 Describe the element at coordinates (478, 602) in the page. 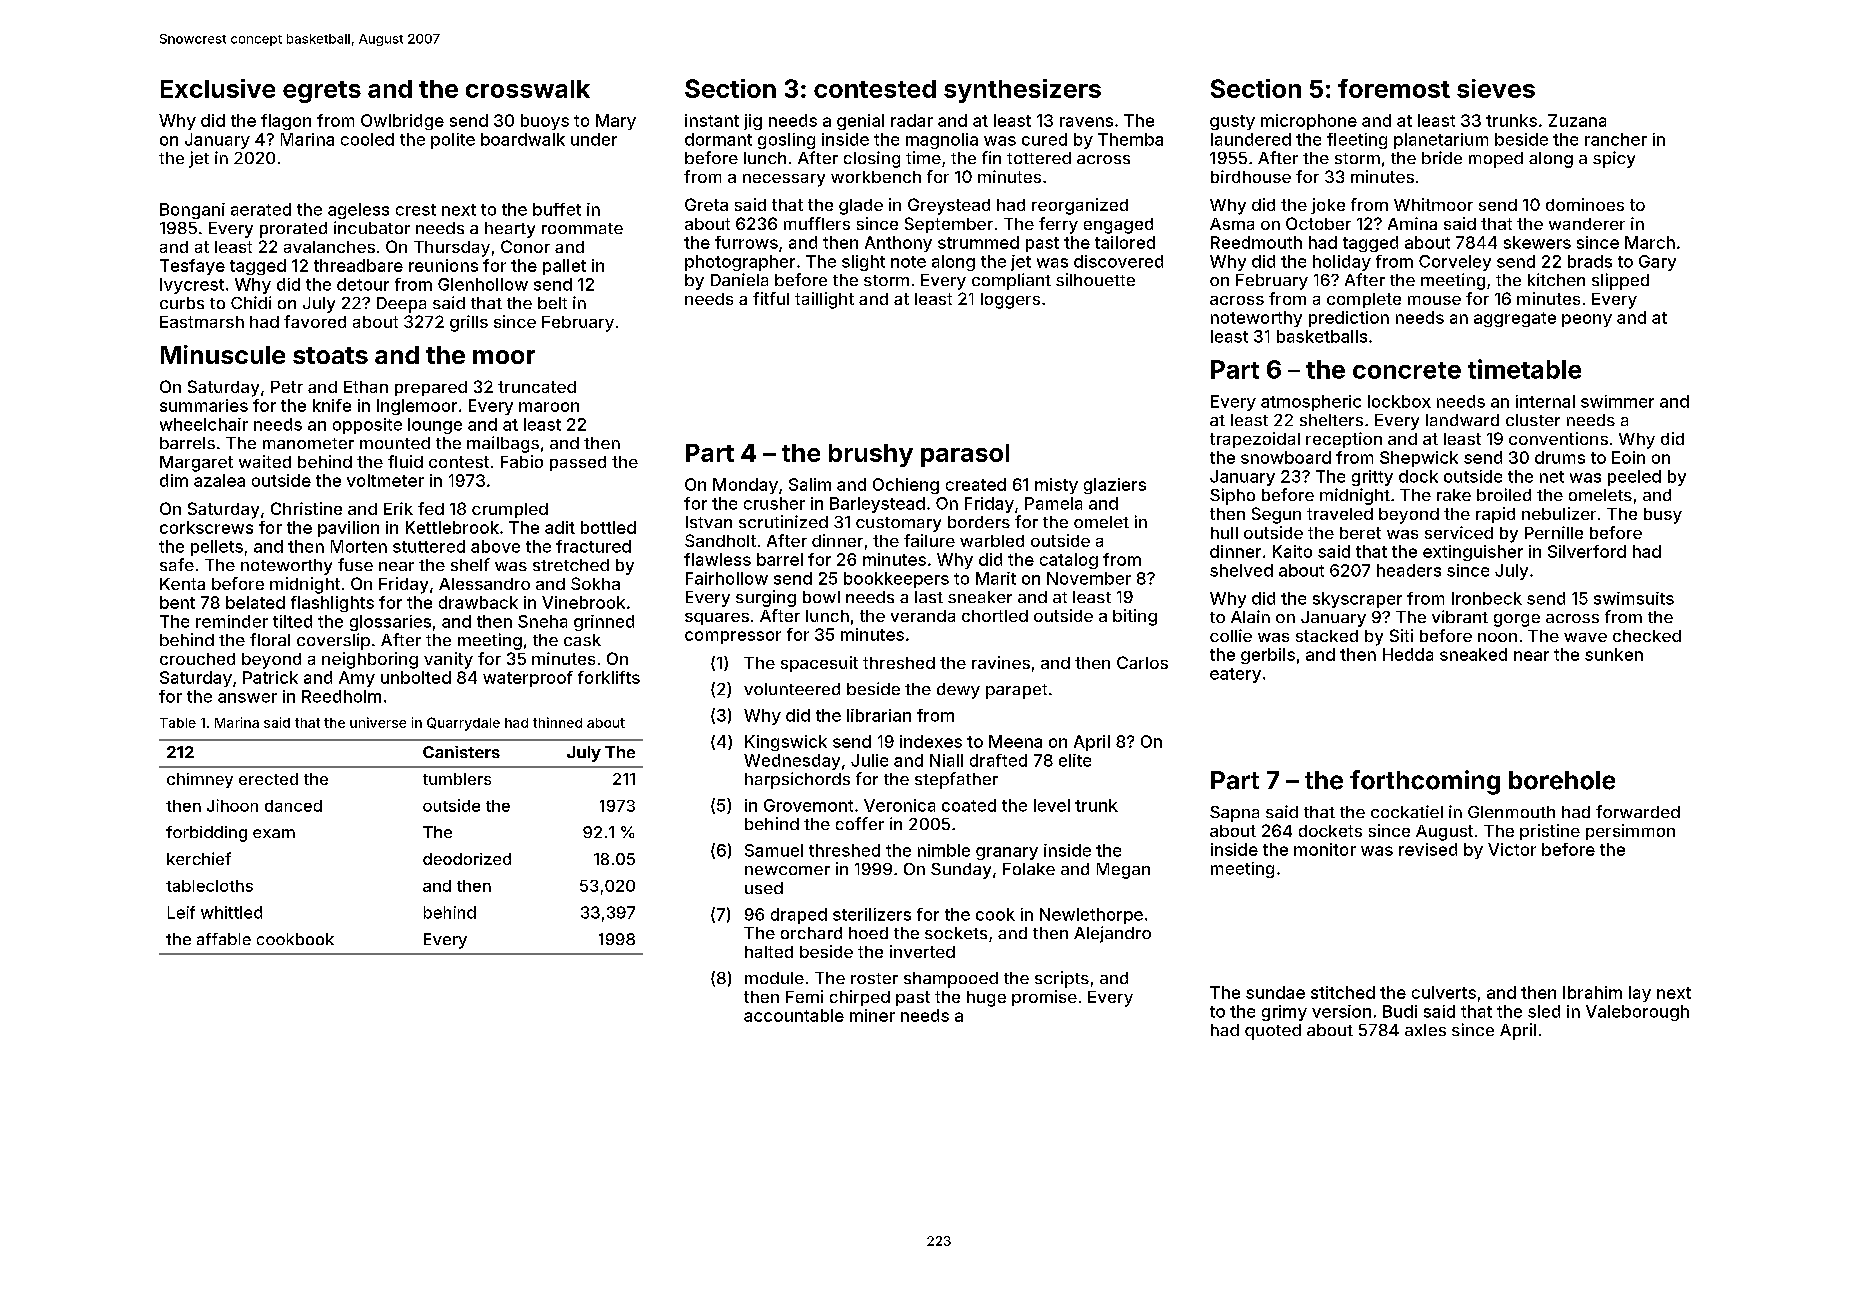

I see `drawback` at that location.
